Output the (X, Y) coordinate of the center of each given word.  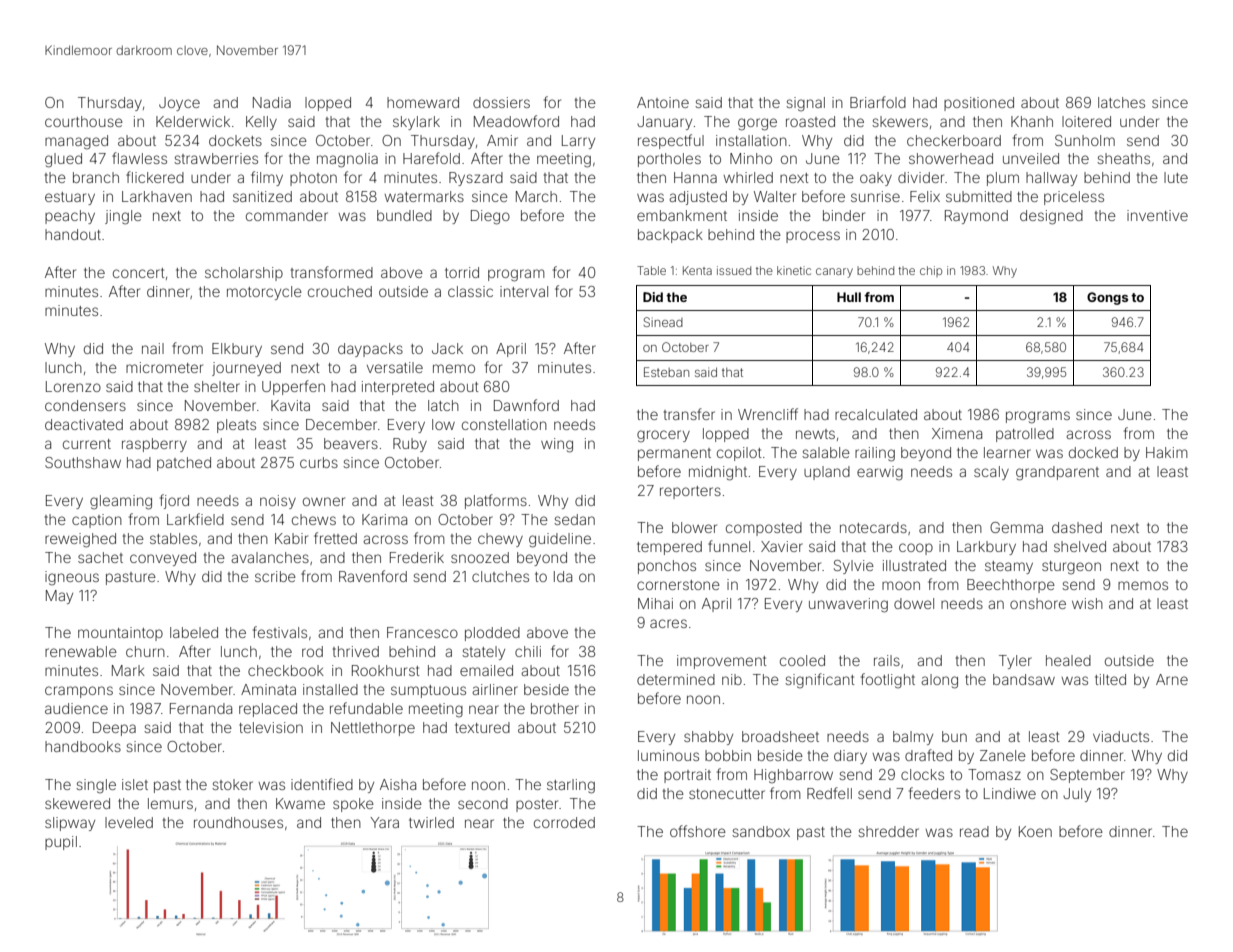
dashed (1077, 527)
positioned (979, 104)
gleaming (121, 502)
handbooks (83, 746)
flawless (139, 158)
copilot (739, 454)
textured (482, 727)
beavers (351, 443)
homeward (423, 102)
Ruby (410, 445)
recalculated (876, 414)
